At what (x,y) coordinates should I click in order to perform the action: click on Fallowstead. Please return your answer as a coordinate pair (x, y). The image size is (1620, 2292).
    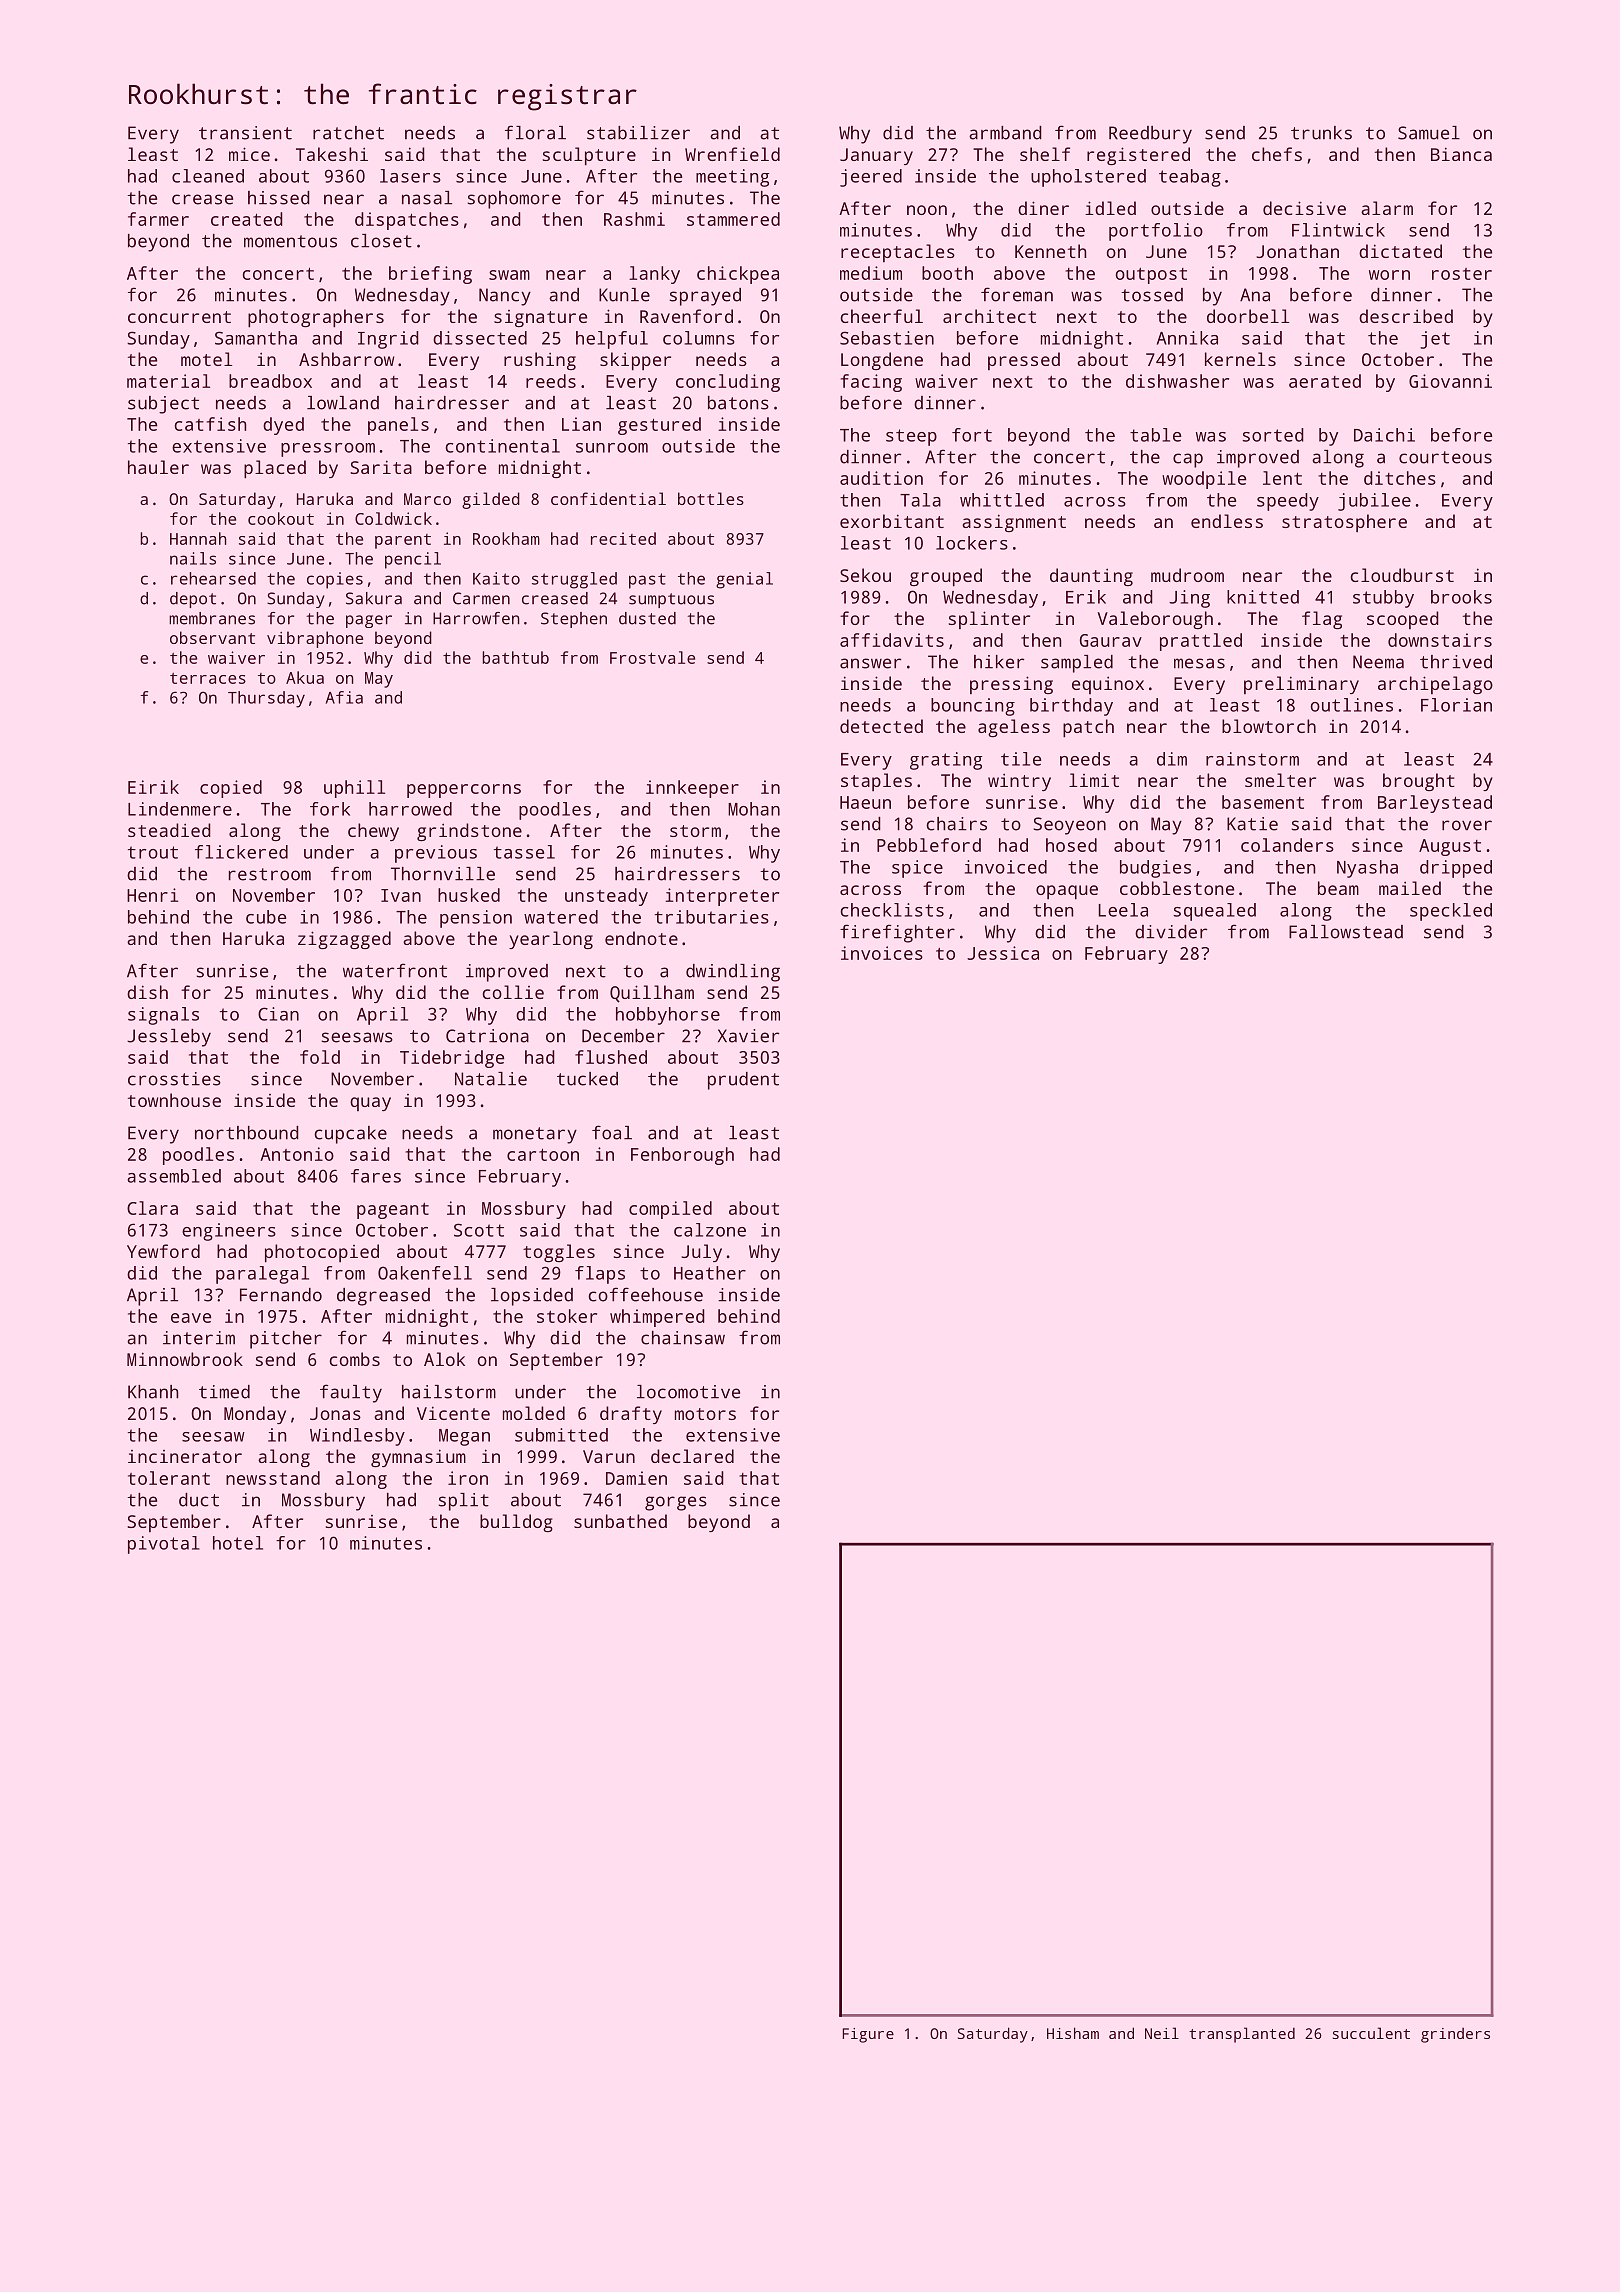
    Looking at the image, I should click on (1346, 932).
